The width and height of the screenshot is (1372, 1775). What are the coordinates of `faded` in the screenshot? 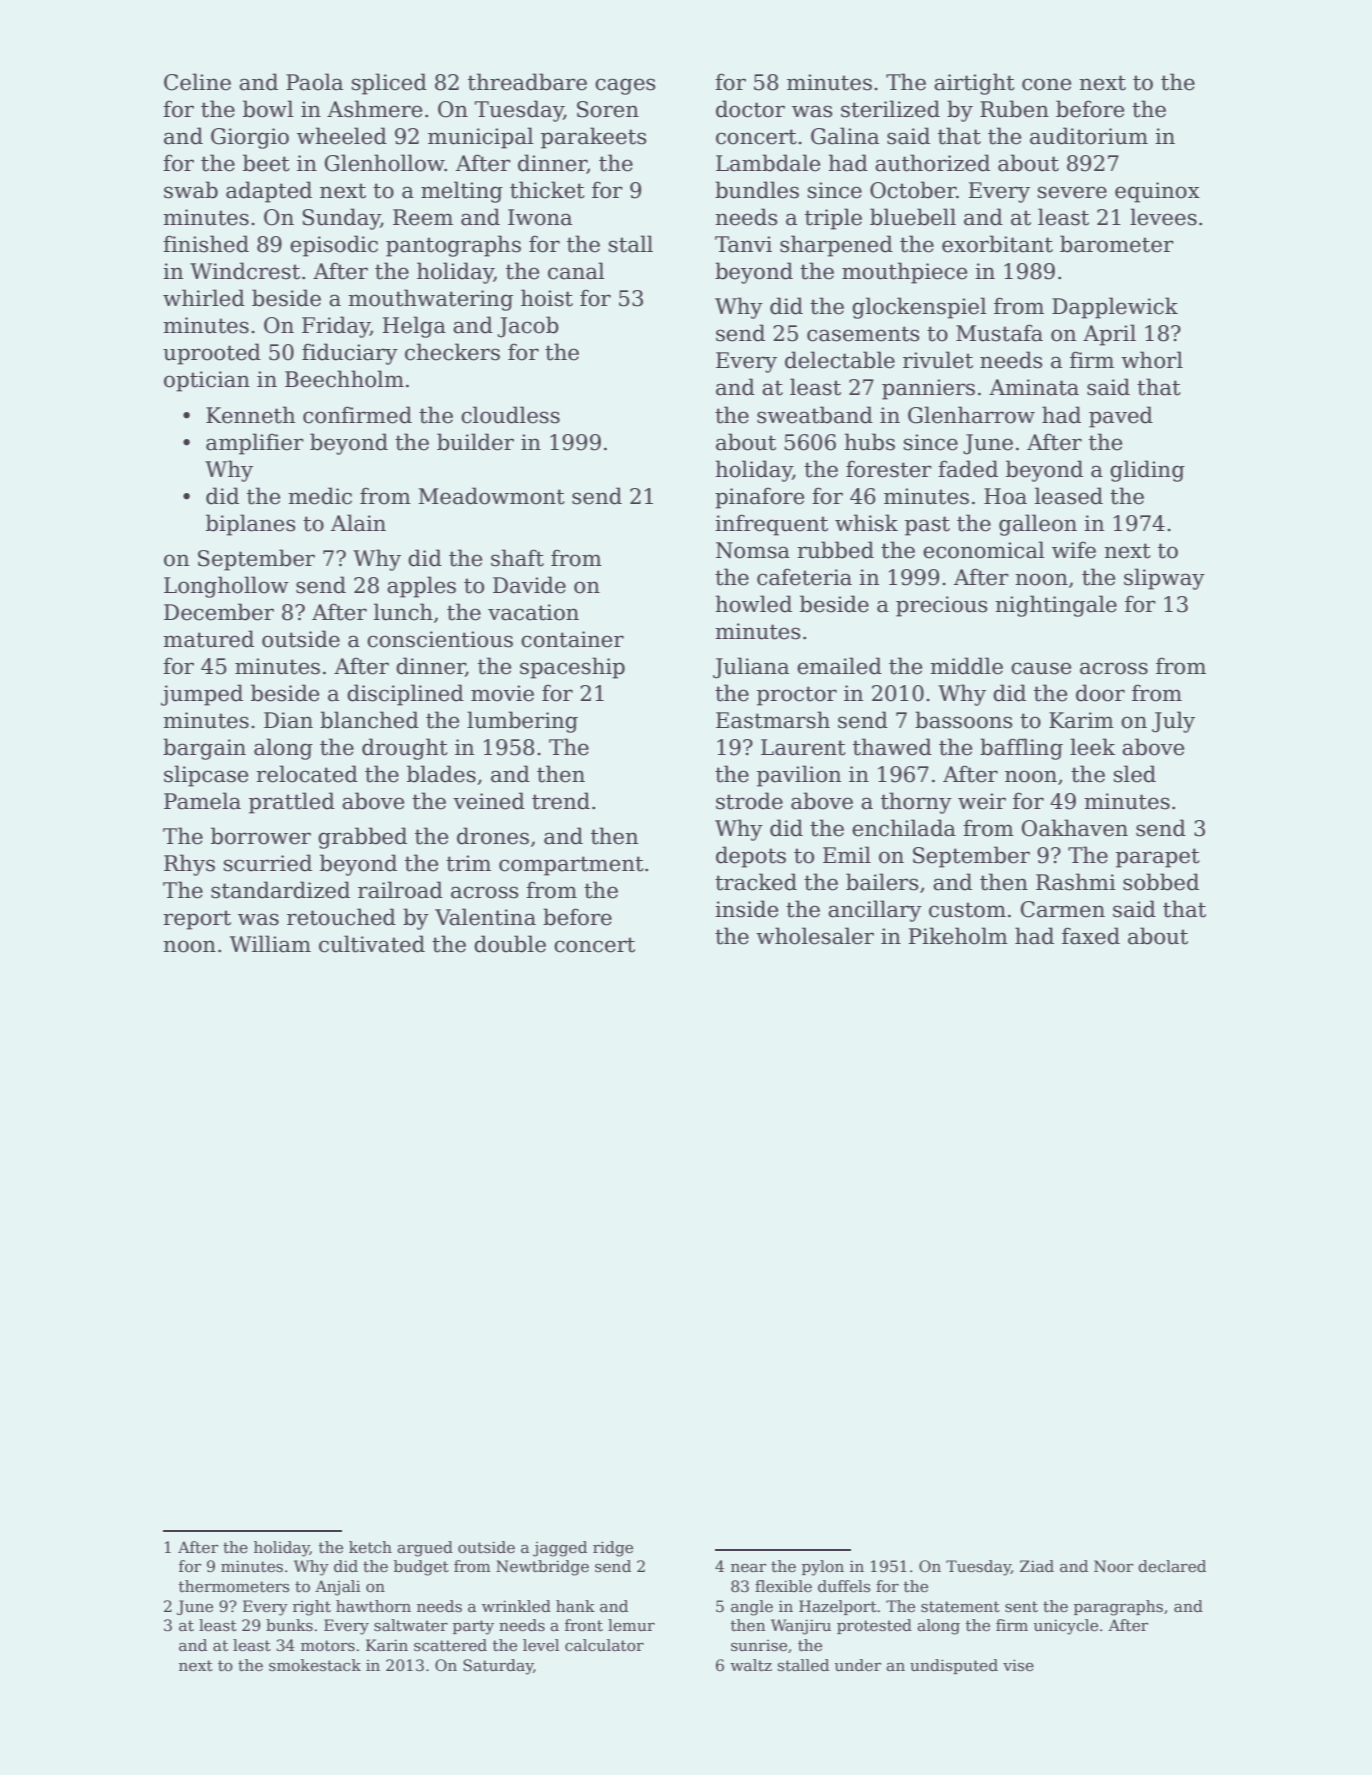 It's located at (968, 469).
